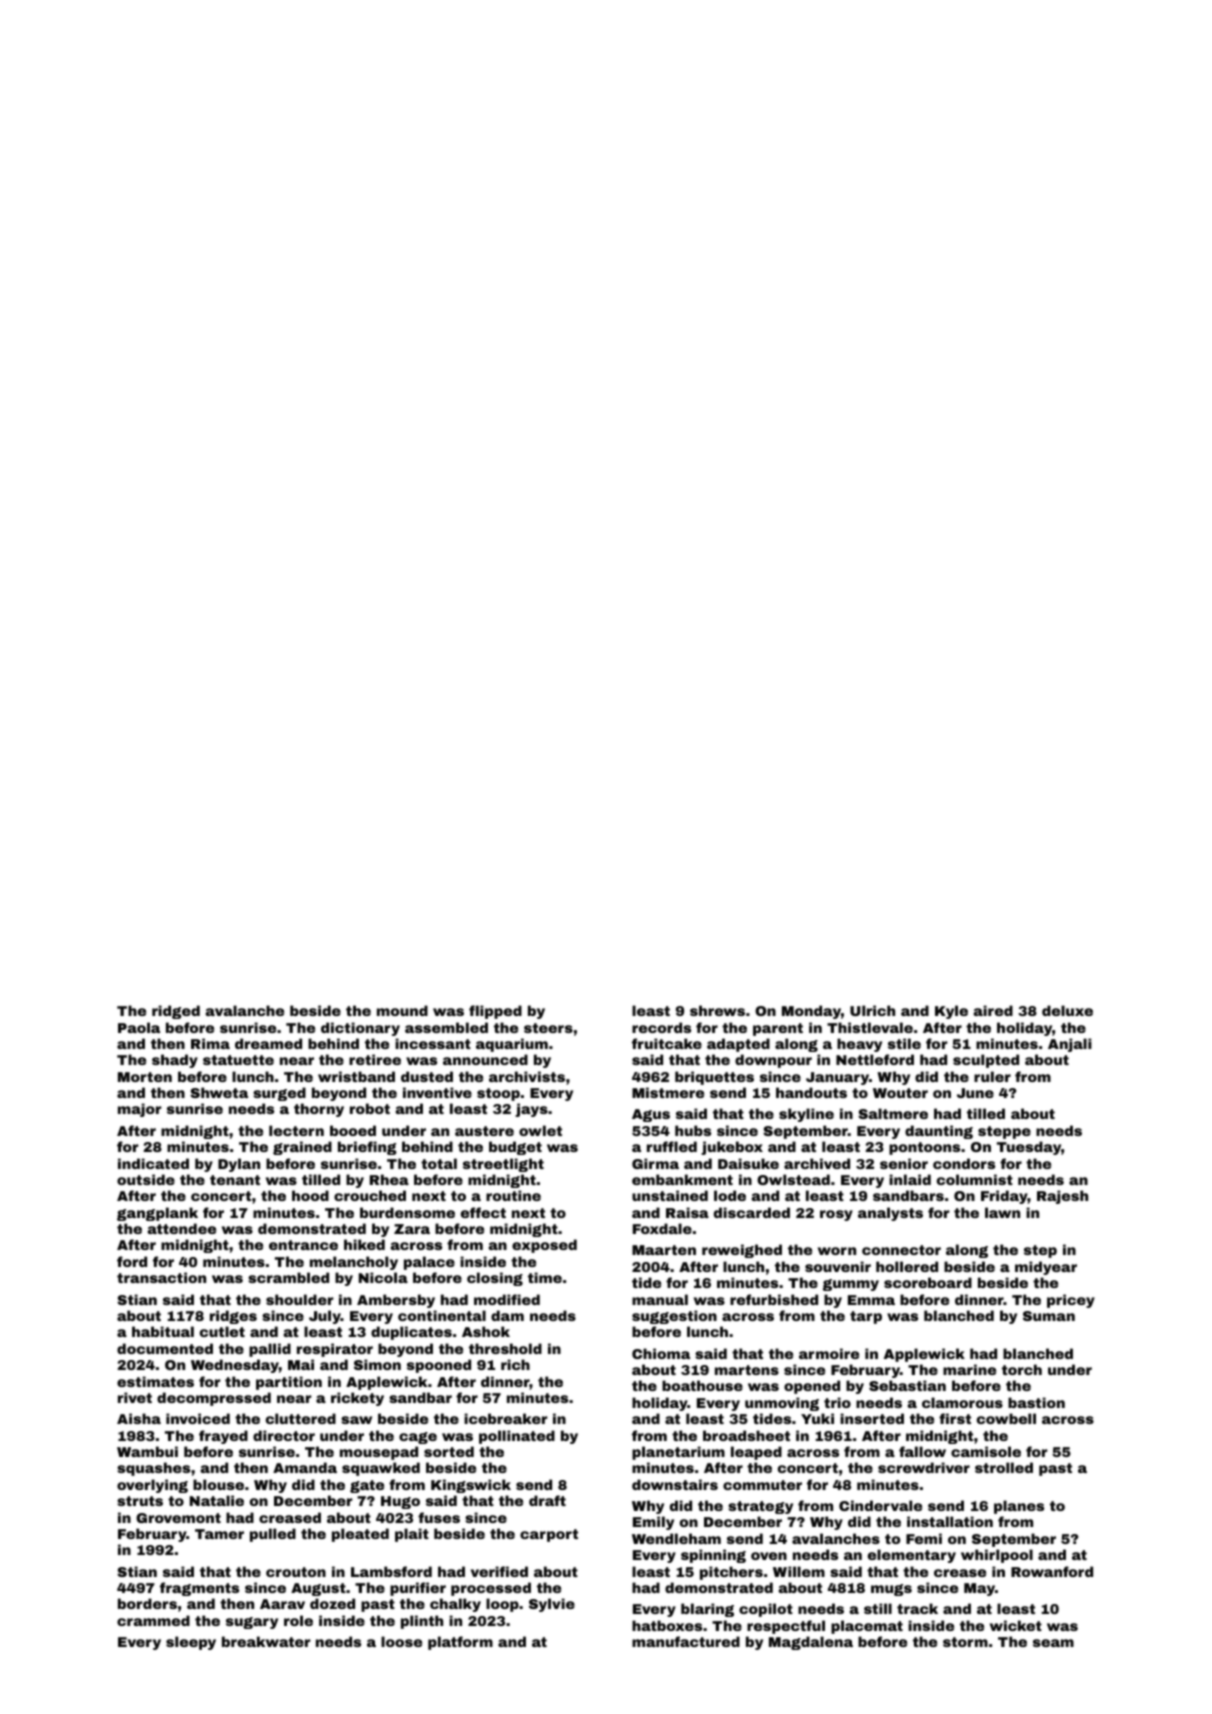  I want to click on track, so click(917, 1608).
